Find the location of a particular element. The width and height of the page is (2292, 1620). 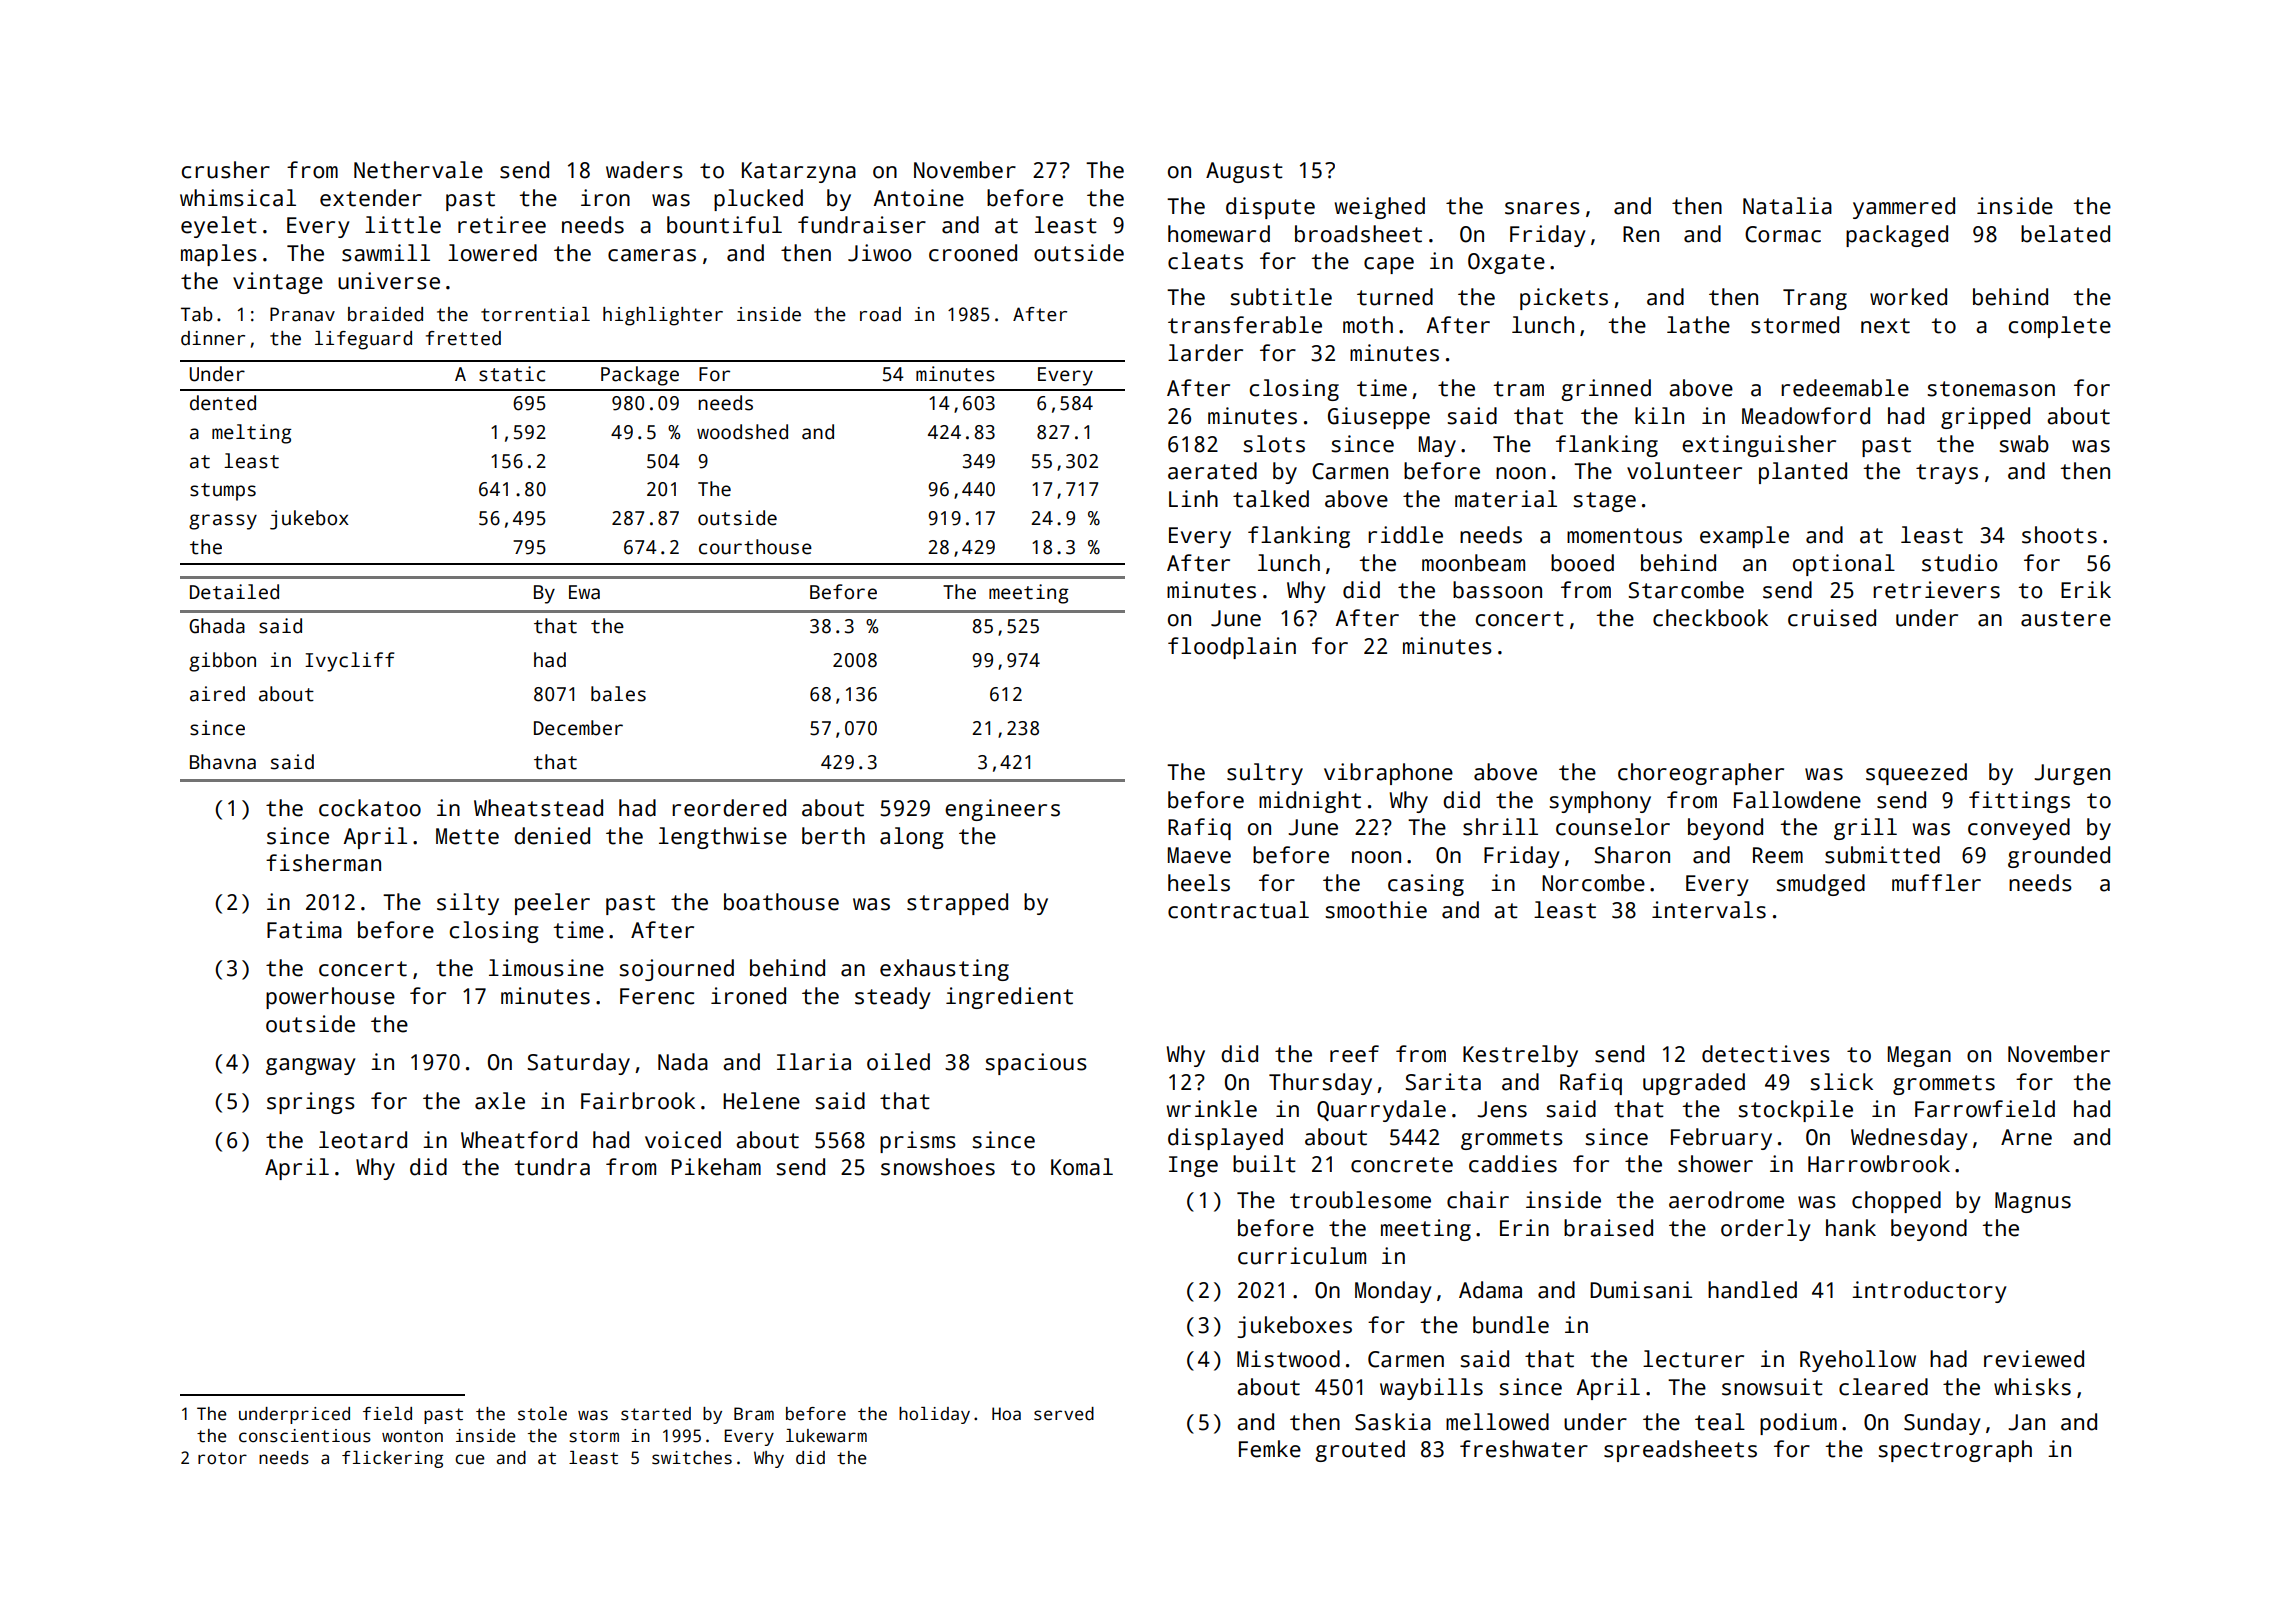

floodplain is located at coordinates (1232, 648).
